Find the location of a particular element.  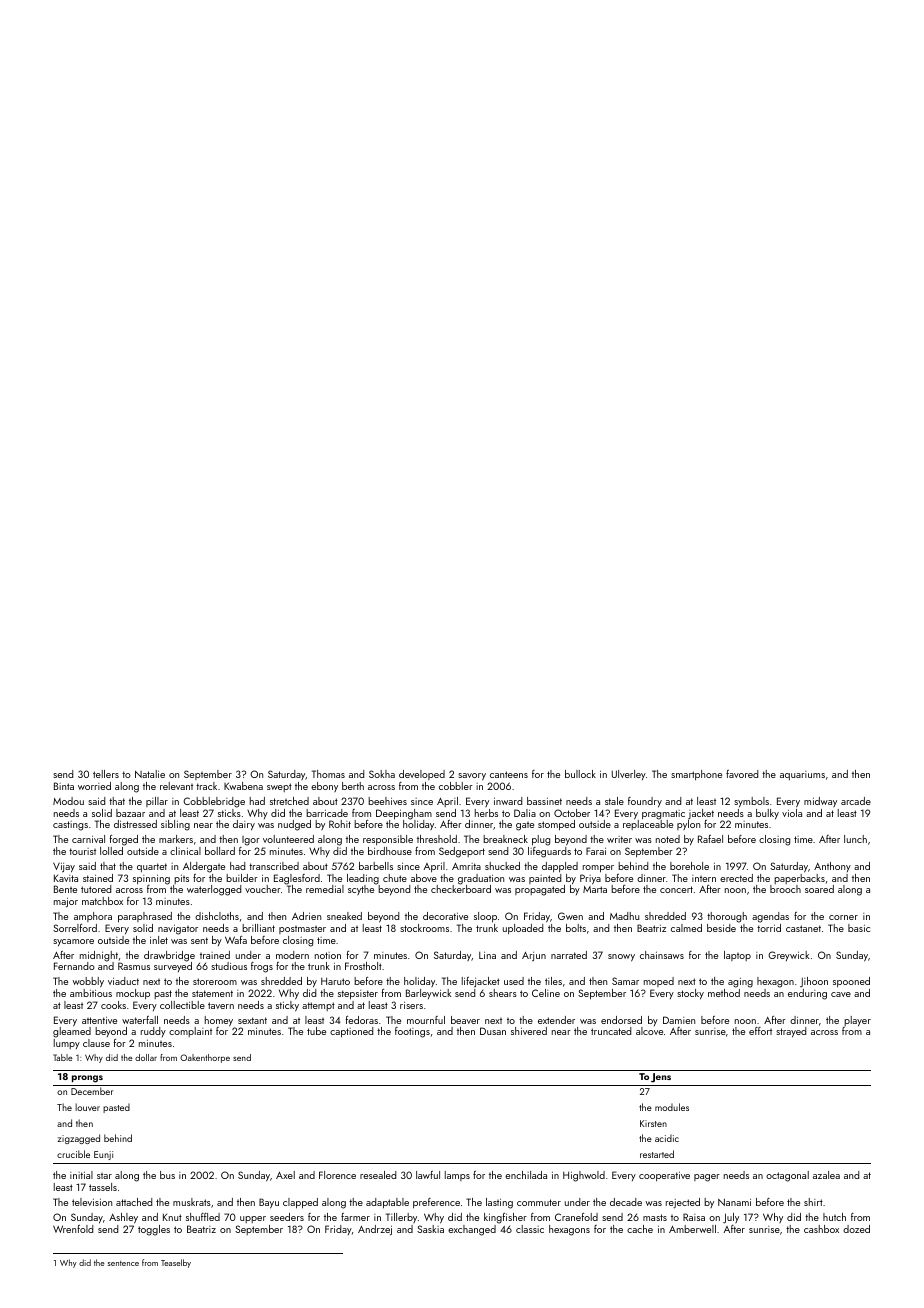

Teaselby is located at coordinates (176, 1263).
